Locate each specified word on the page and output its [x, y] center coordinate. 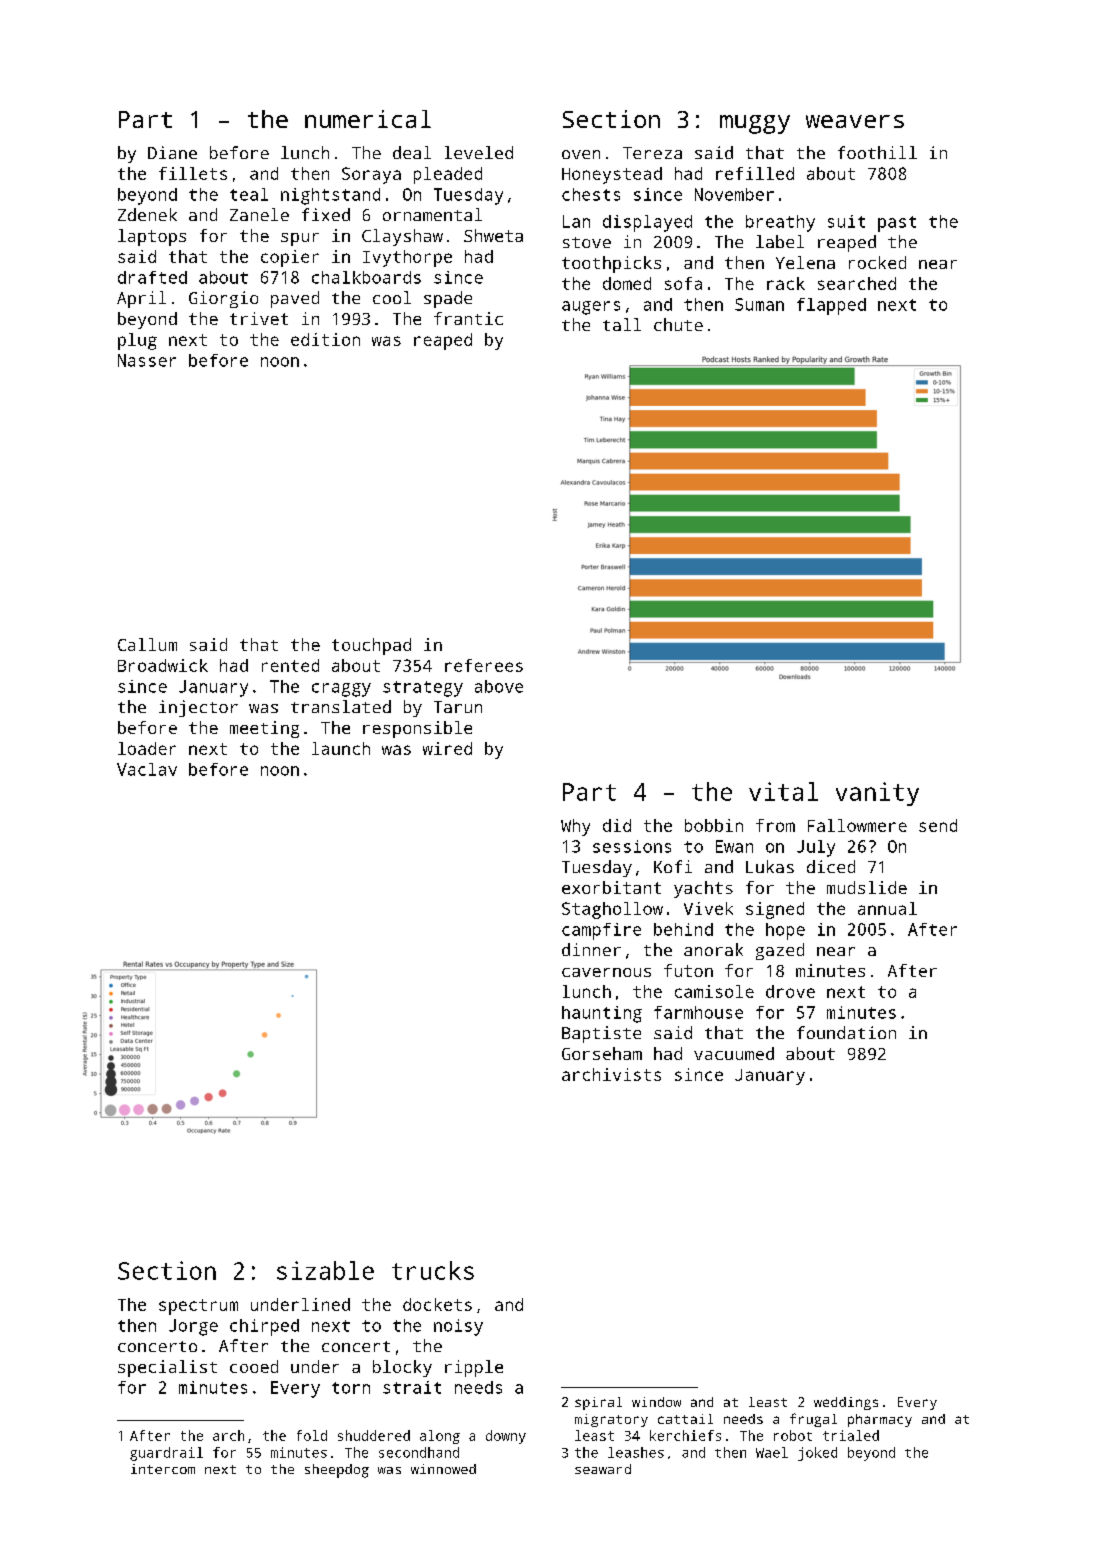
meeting [264, 729]
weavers [855, 121]
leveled [479, 152]
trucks [433, 1270]
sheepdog [337, 1471]
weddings [846, 1403]
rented [290, 665]
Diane [172, 152]
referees [484, 665]
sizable [325, 1270]
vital [783, 791]
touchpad [371, 646]
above [499, 686]
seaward [603, 1469]
